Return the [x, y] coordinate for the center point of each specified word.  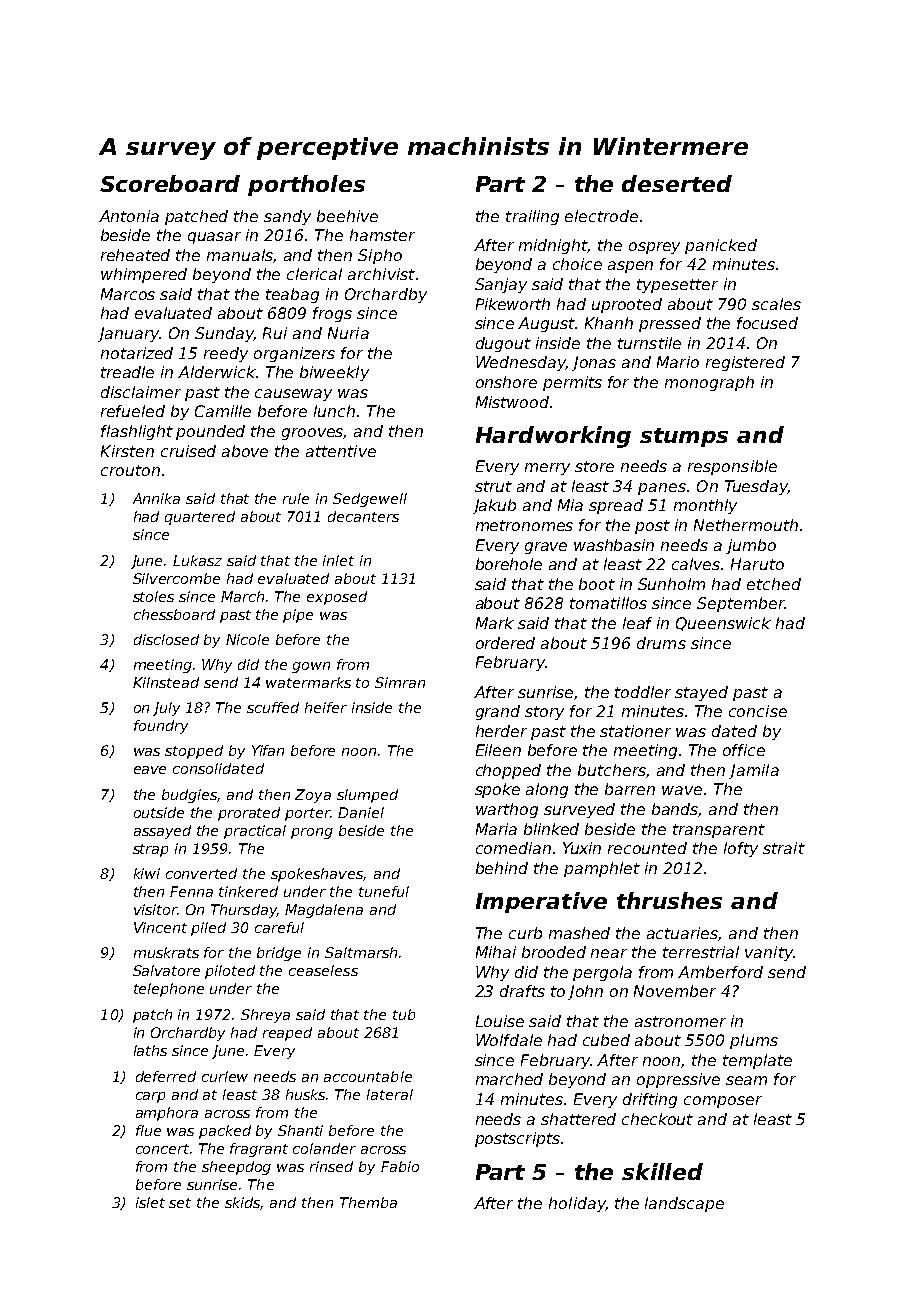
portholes [306, 185]
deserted [677, 183]
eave [150, 770]
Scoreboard [170, 183]
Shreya [265, 1016]
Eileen [498, 750]
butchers [612, 770]
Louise [500, 1021]
